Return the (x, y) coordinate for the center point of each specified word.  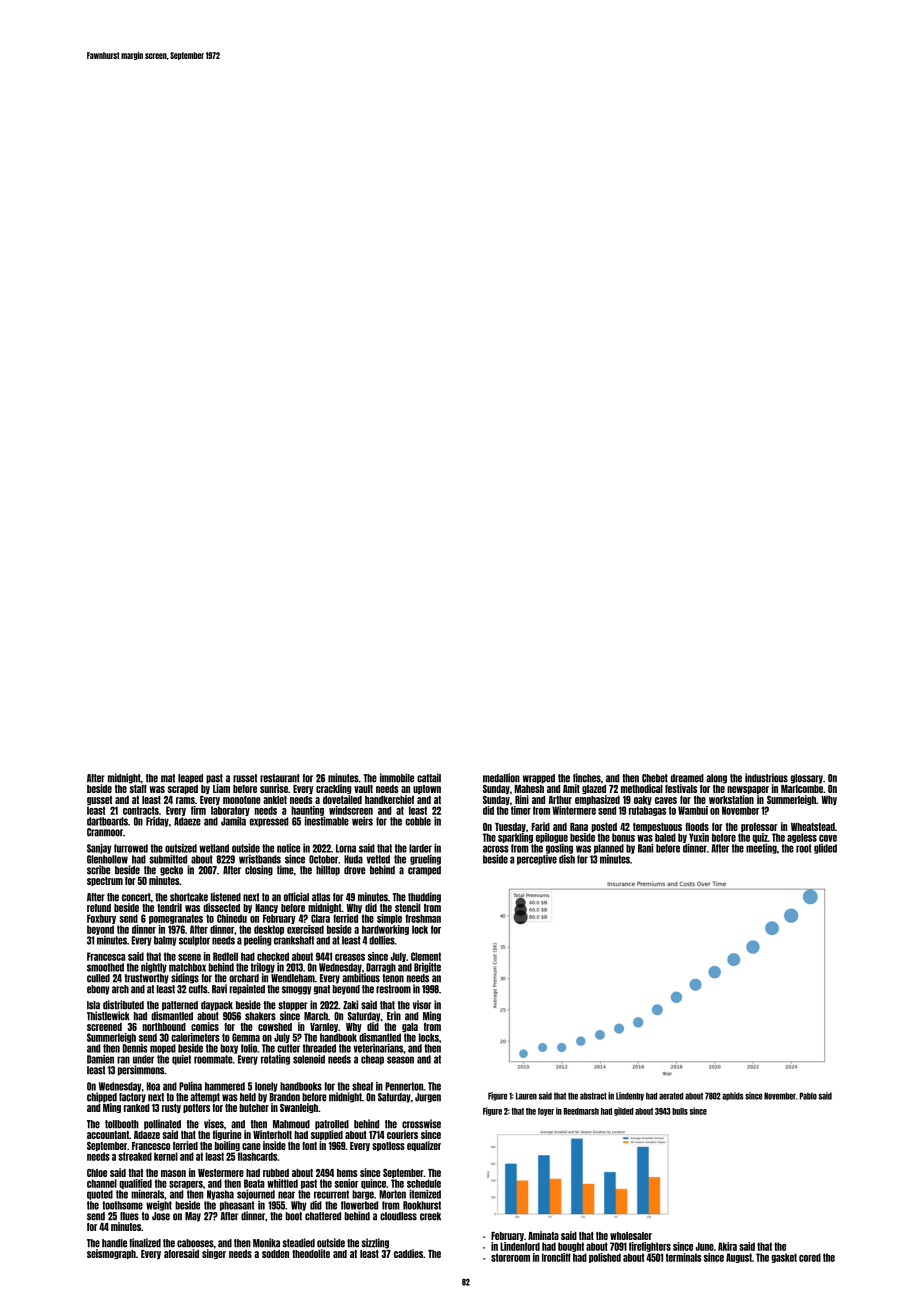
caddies (408, 1253)
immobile (397, 778)
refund (99, 908)
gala (410, 1027)
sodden (275, 1254)
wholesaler (631, 1236)
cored (810, 1257)
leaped (190, 779)
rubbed (276, 1173)
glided (825, 849)
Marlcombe (802, 789)
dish (567, 859)
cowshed (275, 1027)
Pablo (808, 1096)
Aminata (543, 1235)
